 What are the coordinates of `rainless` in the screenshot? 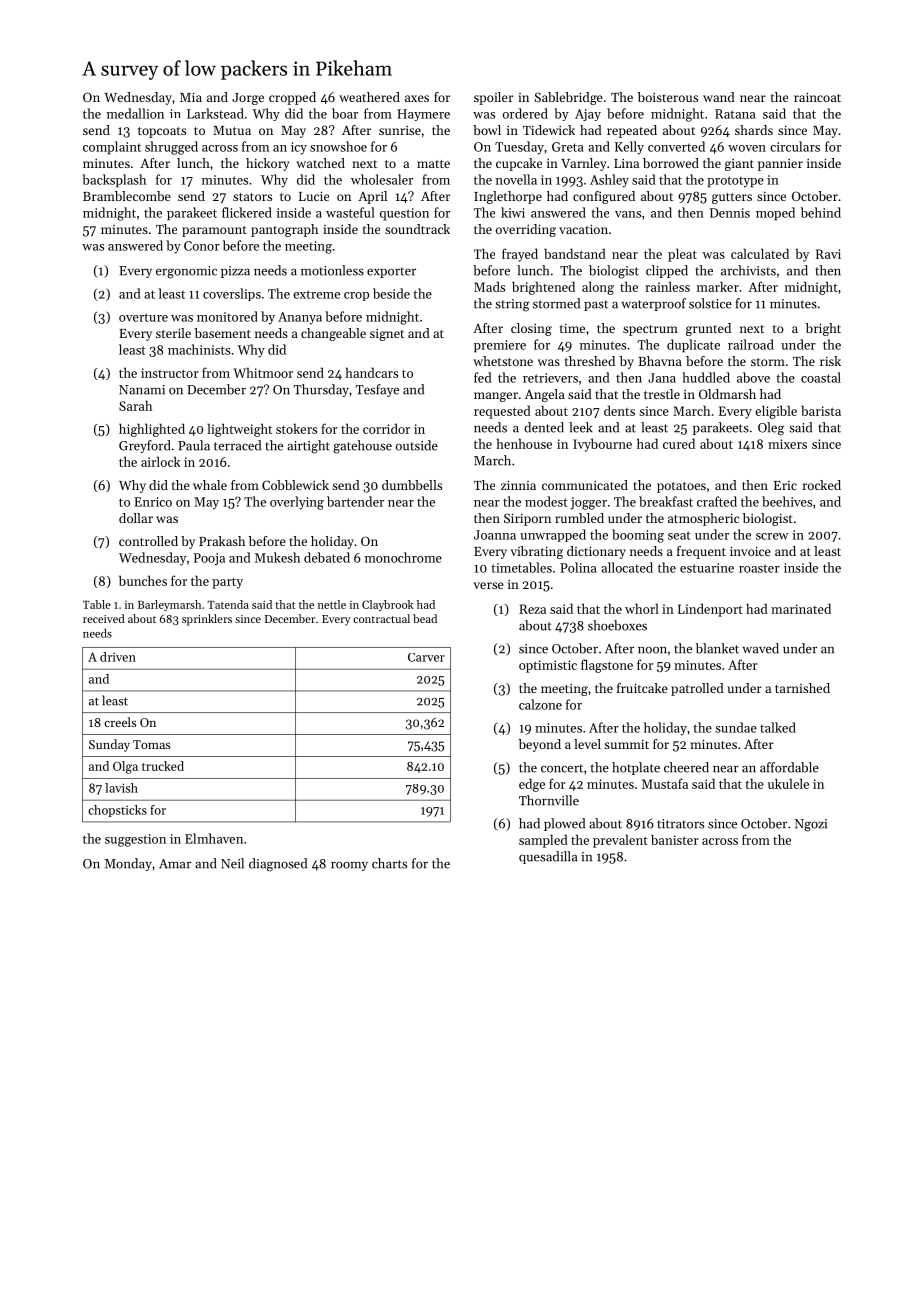 It's located at (667, 286).
